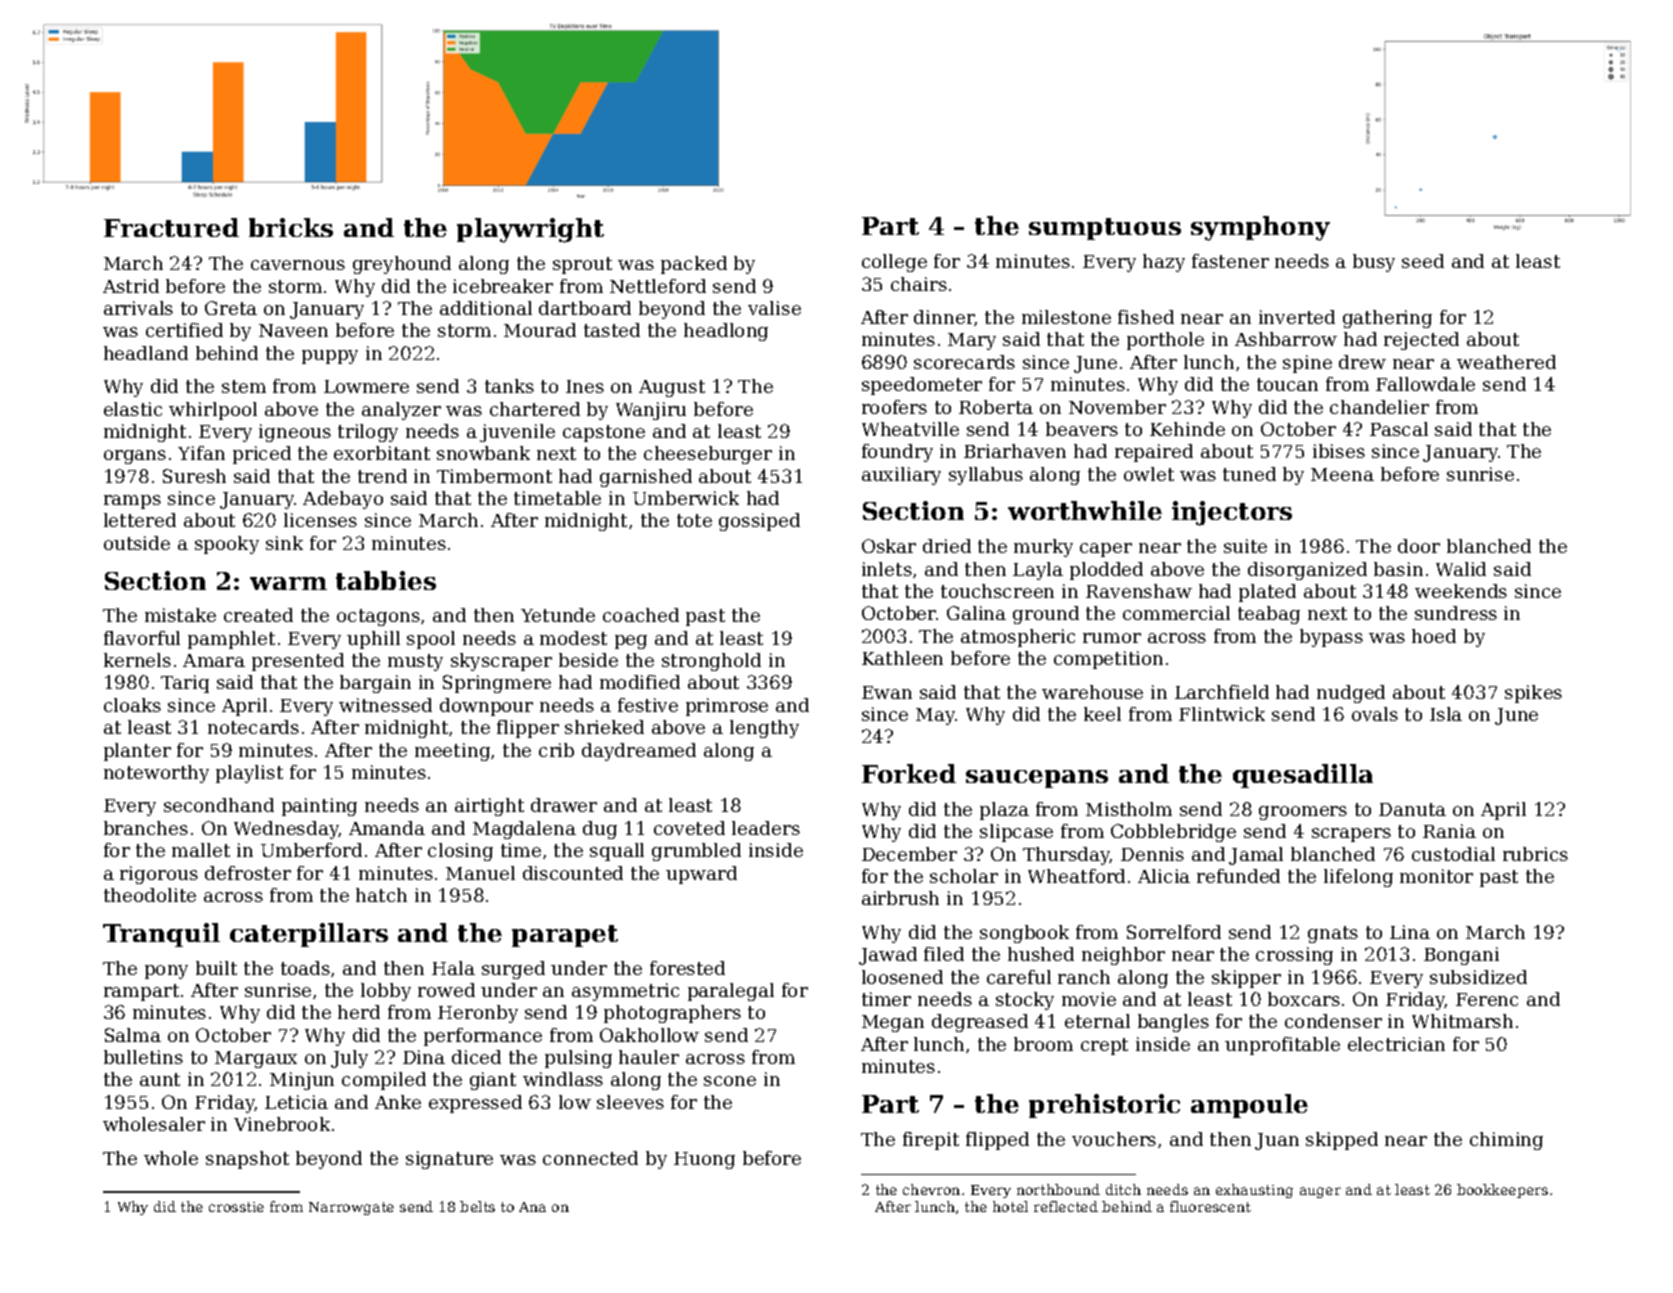 The image size is (1673, 1293). Describe the element at coordinates (386, 580) in the screenshot. I see `tabbies` at that location.
